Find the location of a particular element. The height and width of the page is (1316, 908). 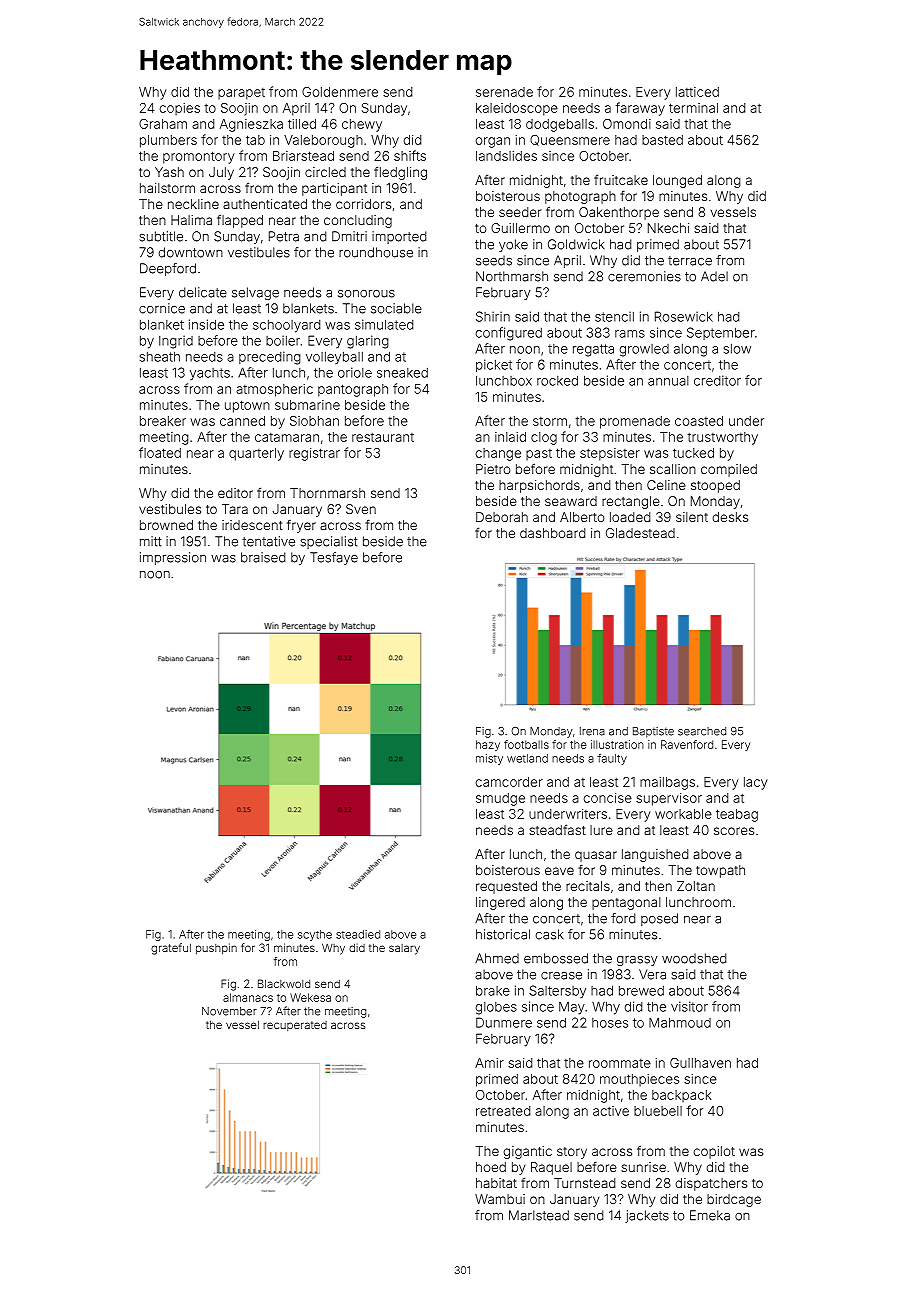

promenade is located at coordinates (635, 422).
